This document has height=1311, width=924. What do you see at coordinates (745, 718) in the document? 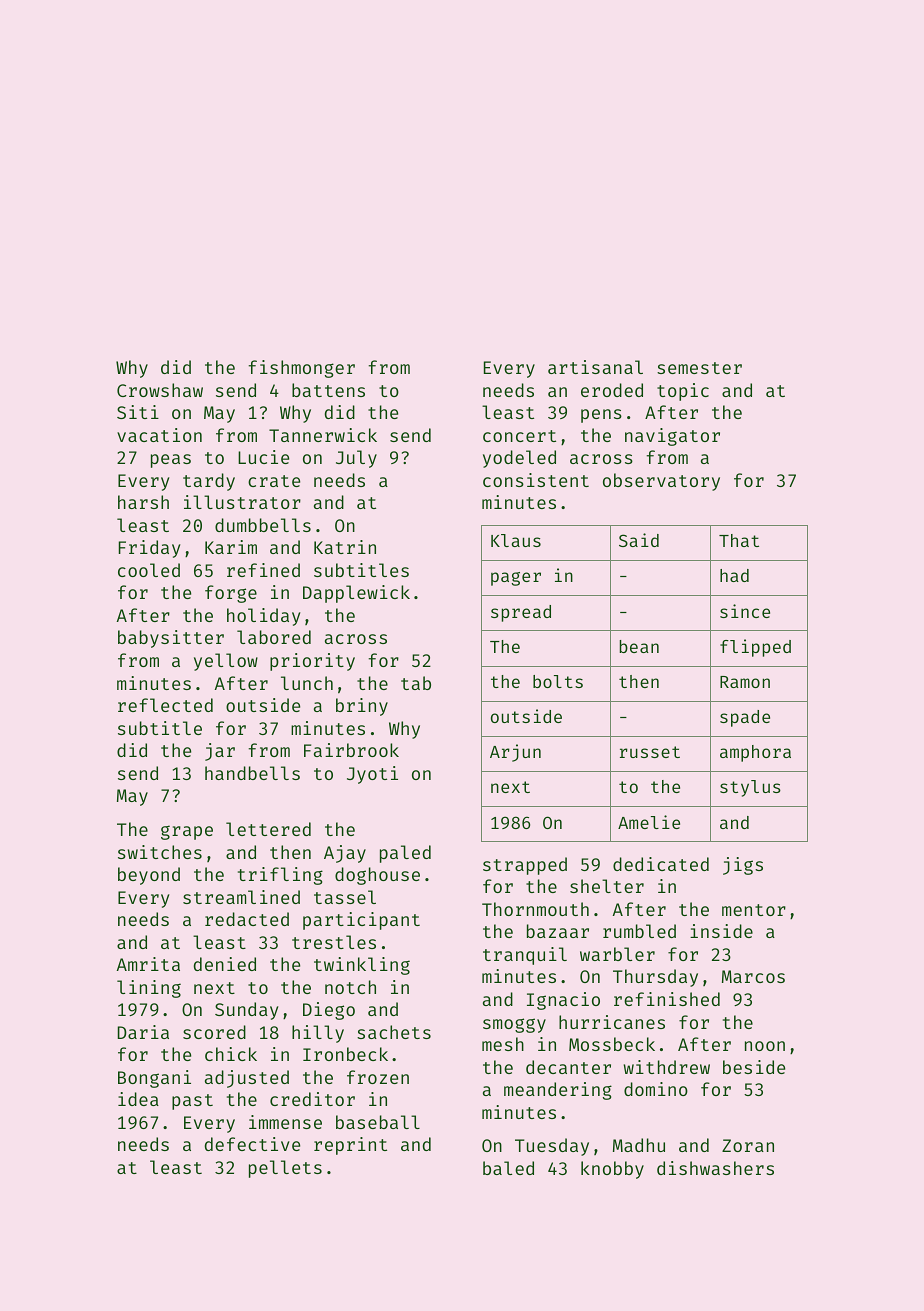
I see `spade` at bounding box center [745, 718].
